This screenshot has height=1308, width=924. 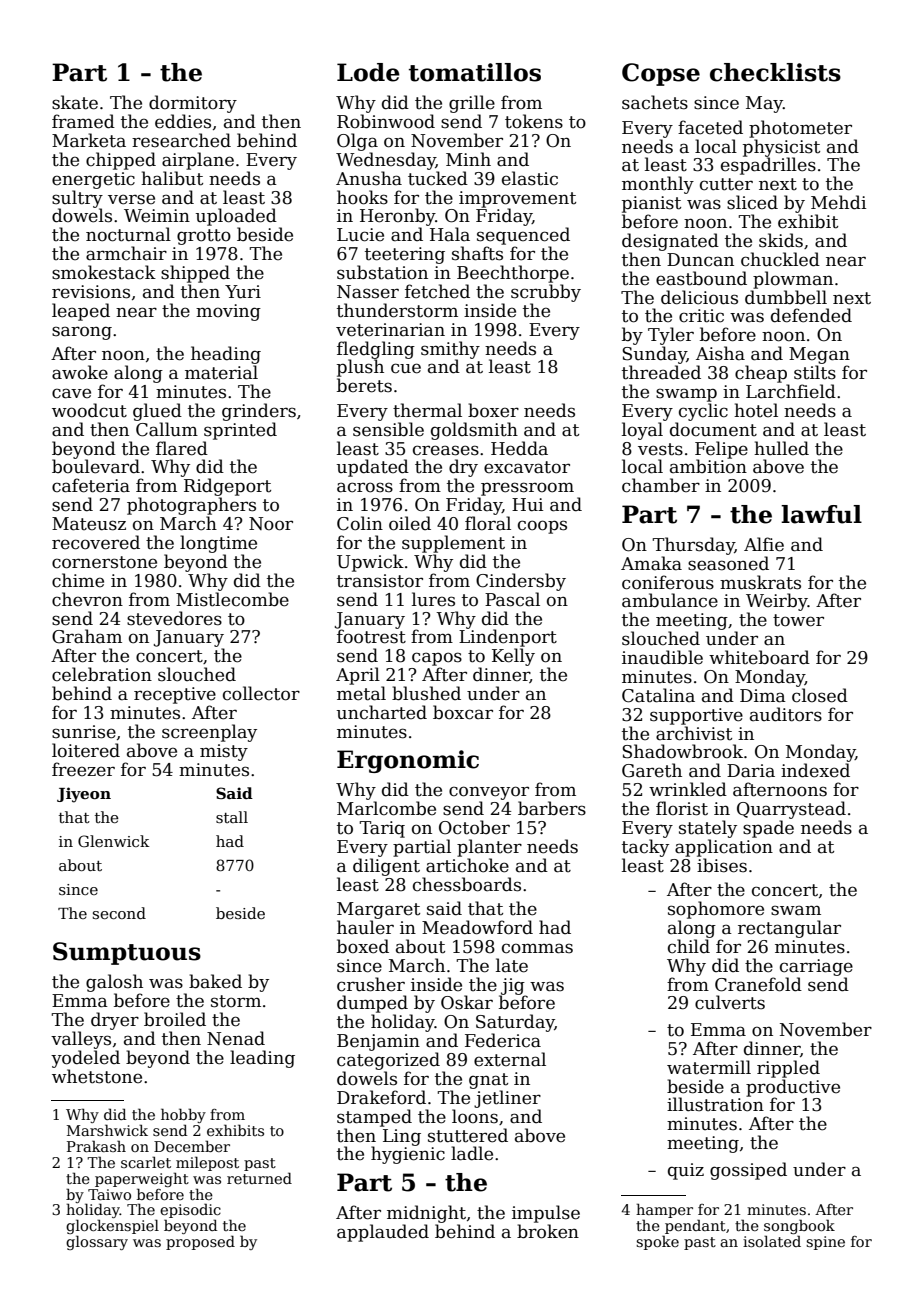 What do you see at coordinates (664, 1210) in the screenshot?
I see `hamper` at bounding box center [664, 1210].
